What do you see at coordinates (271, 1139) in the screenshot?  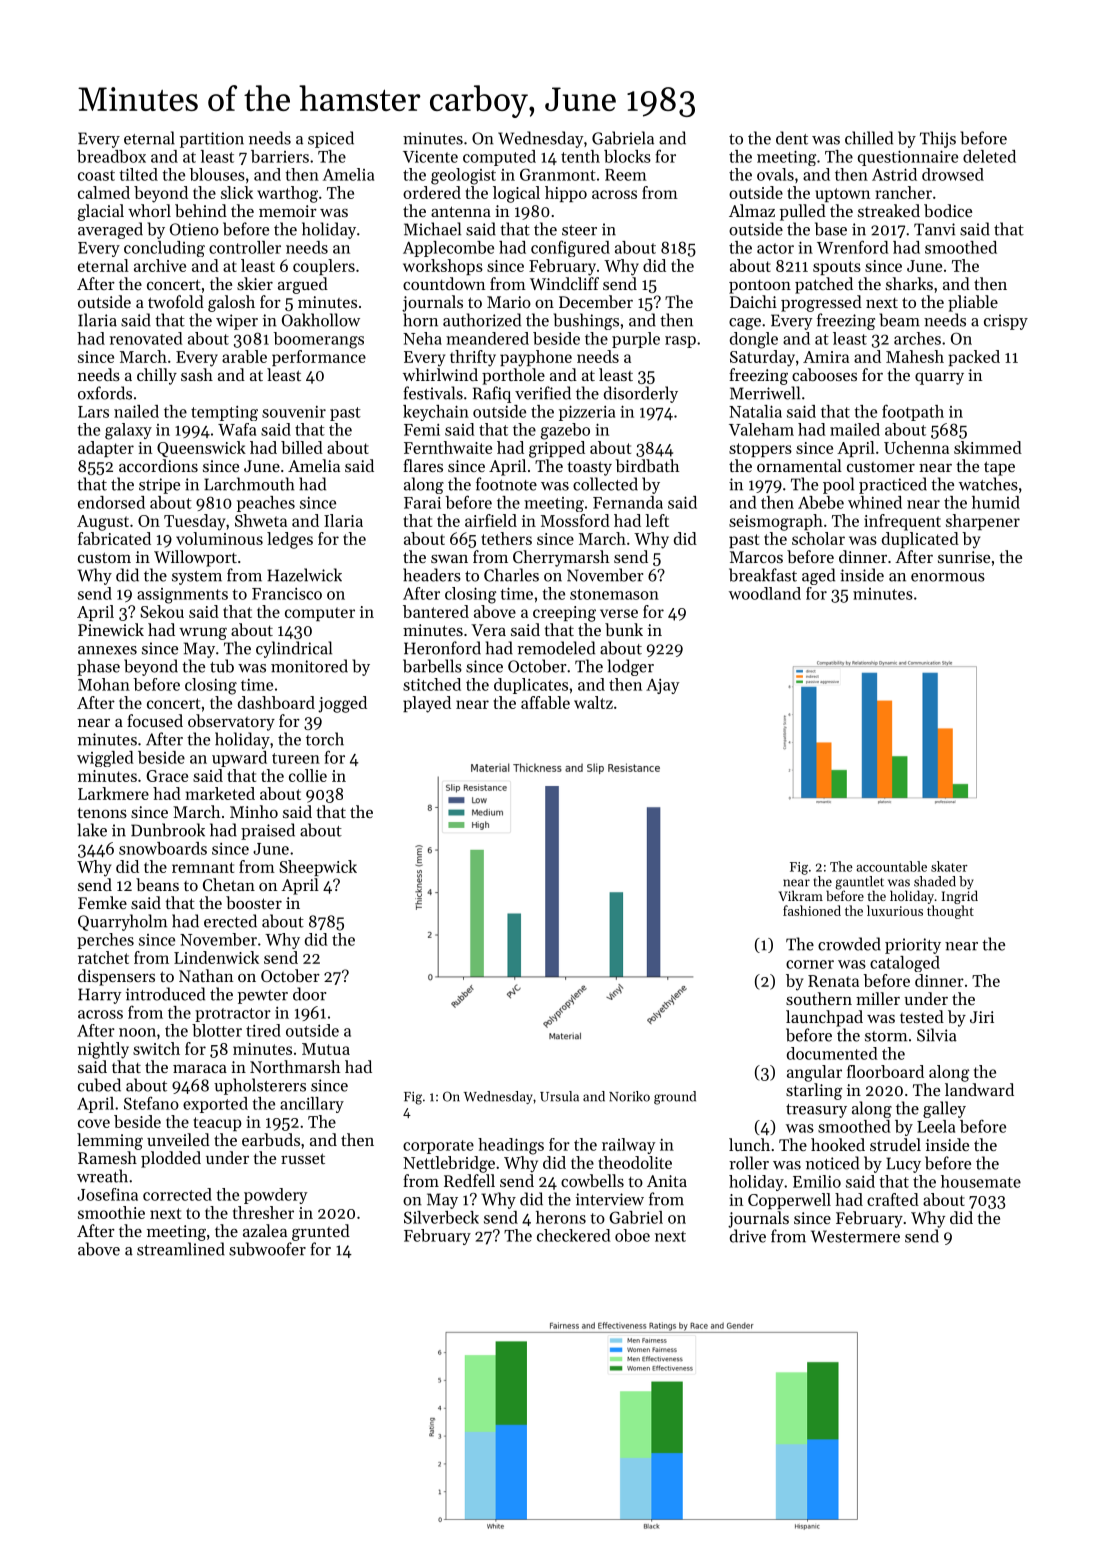 I see `earbuds` at bounding box center [271, 1139].
